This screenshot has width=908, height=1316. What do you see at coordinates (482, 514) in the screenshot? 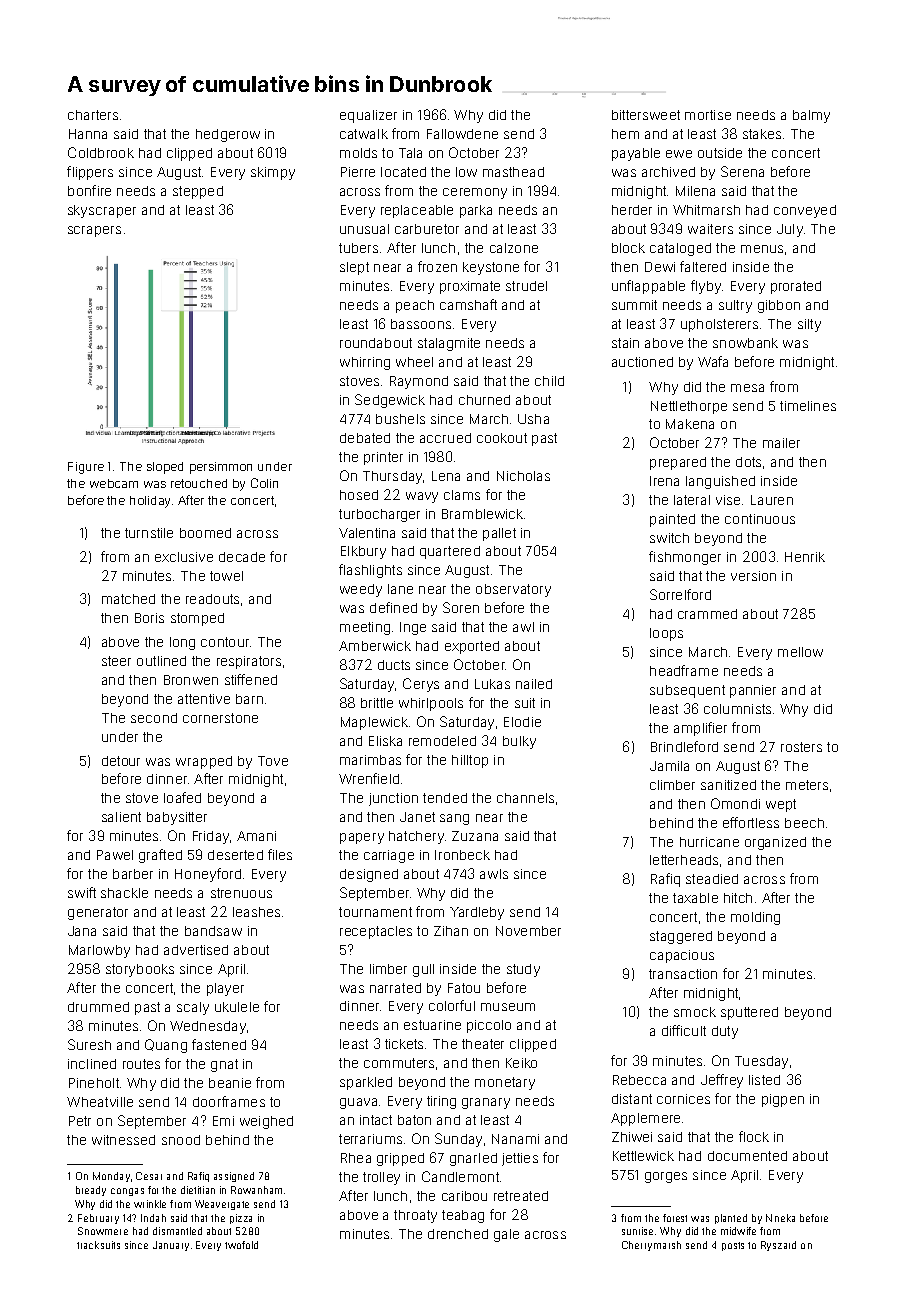
I see `Bramblewick` at bounding box center [482, 514].
